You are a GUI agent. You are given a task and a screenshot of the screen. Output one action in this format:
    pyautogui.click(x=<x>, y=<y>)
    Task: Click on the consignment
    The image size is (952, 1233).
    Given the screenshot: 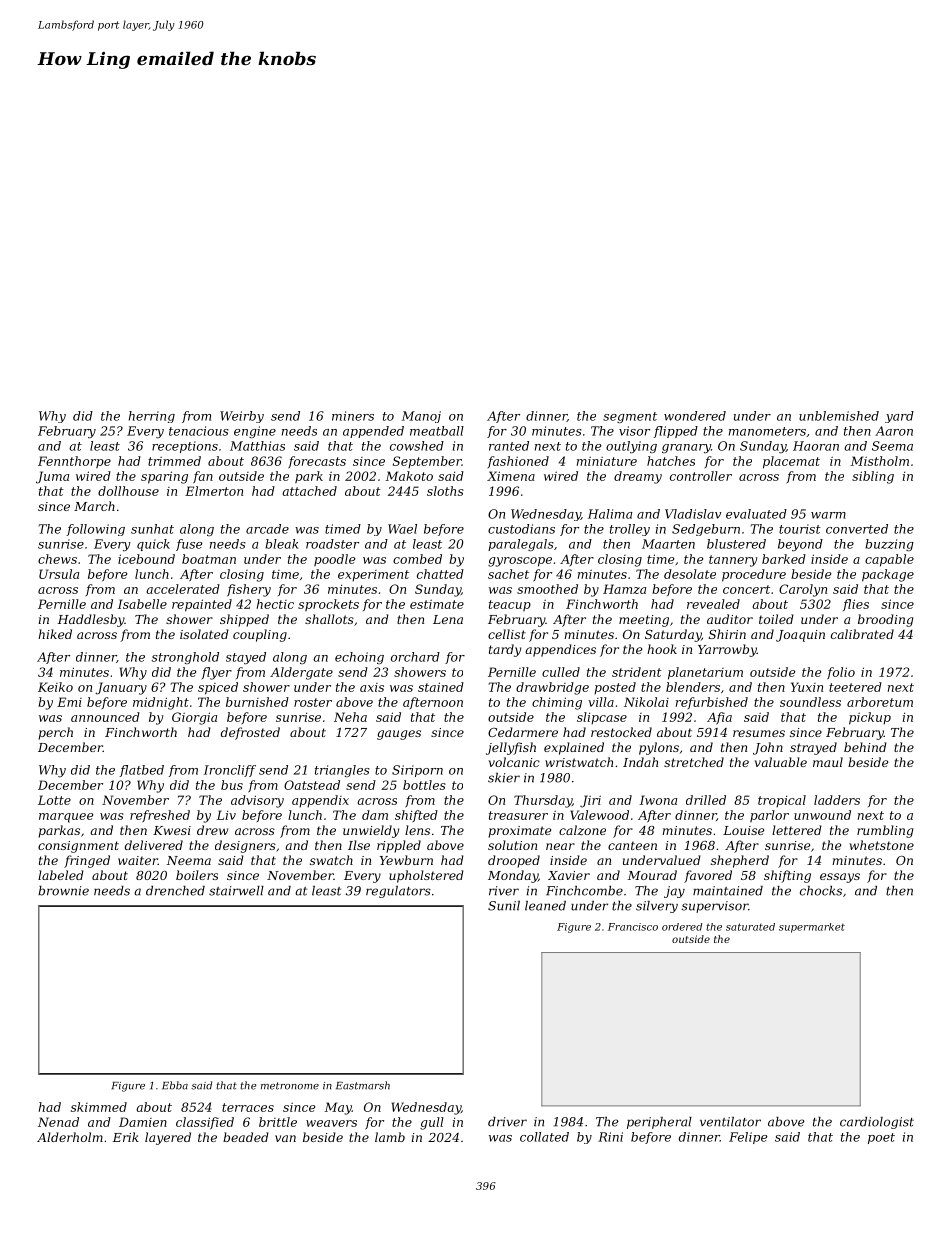 What is the action you would take?
    pyautogui.click(x=78, y=847)
